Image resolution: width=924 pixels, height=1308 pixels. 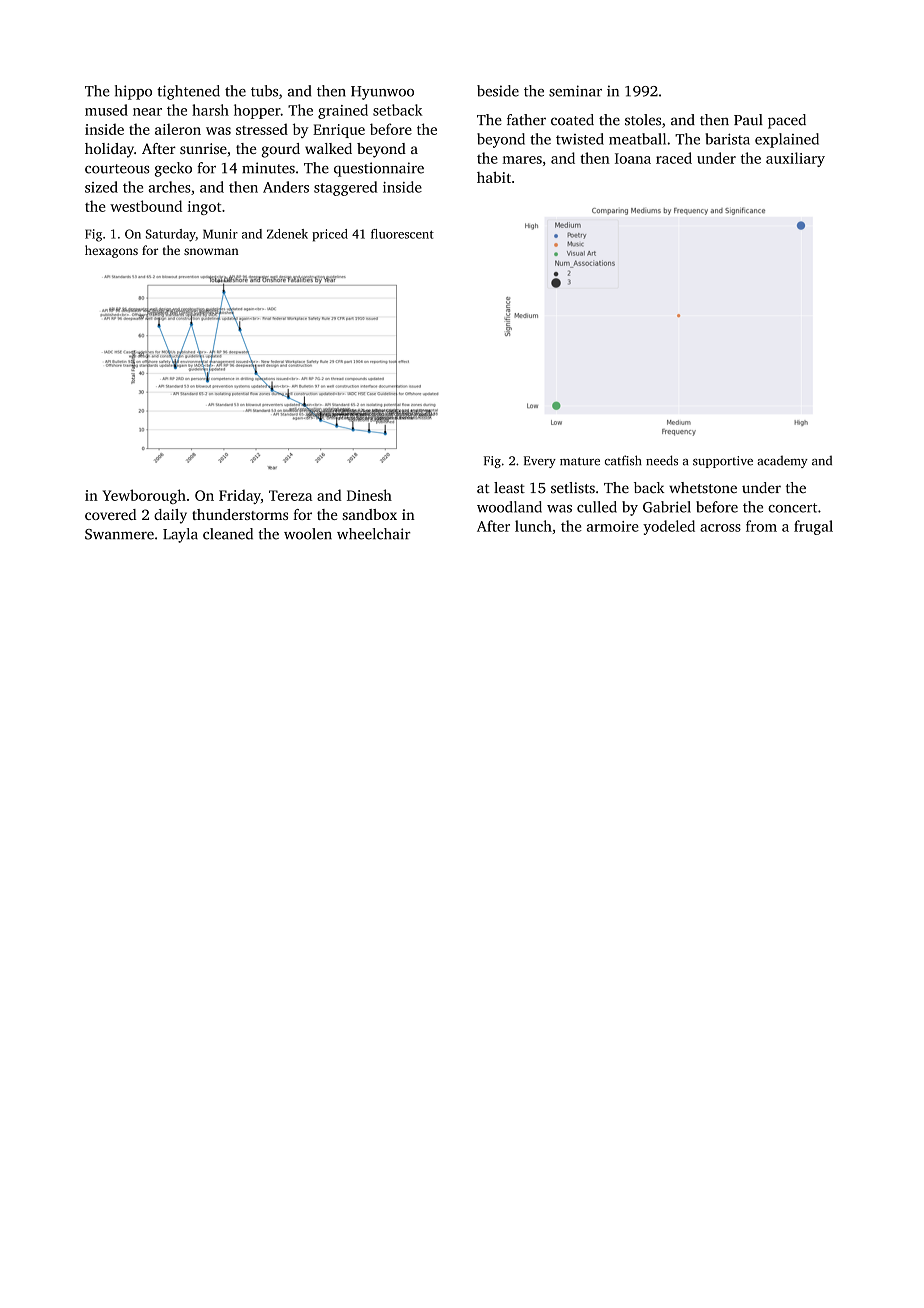 What do you see at coordinates (662, 460) in the screenshot?
I see `needs` at bounding box center [662, 460].
